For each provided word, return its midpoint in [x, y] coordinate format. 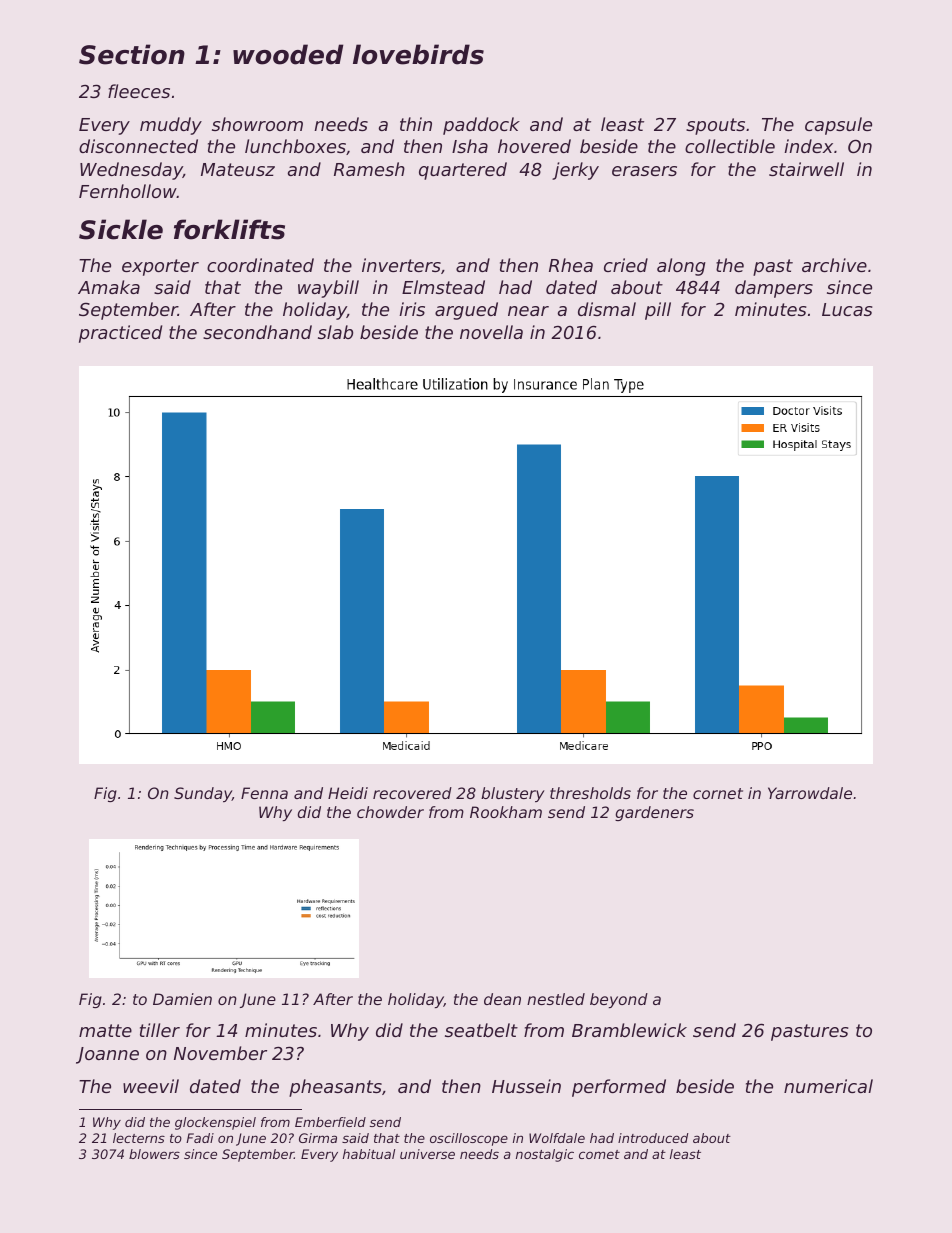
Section [132, 54]
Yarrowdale [810, 793]
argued [466, 311]
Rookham [506, 812]
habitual [369, 1154]
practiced [120, 334]
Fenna [264, 793]
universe [427, 1154]
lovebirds [418, 54]
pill [658, 311]
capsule [838, 126]
